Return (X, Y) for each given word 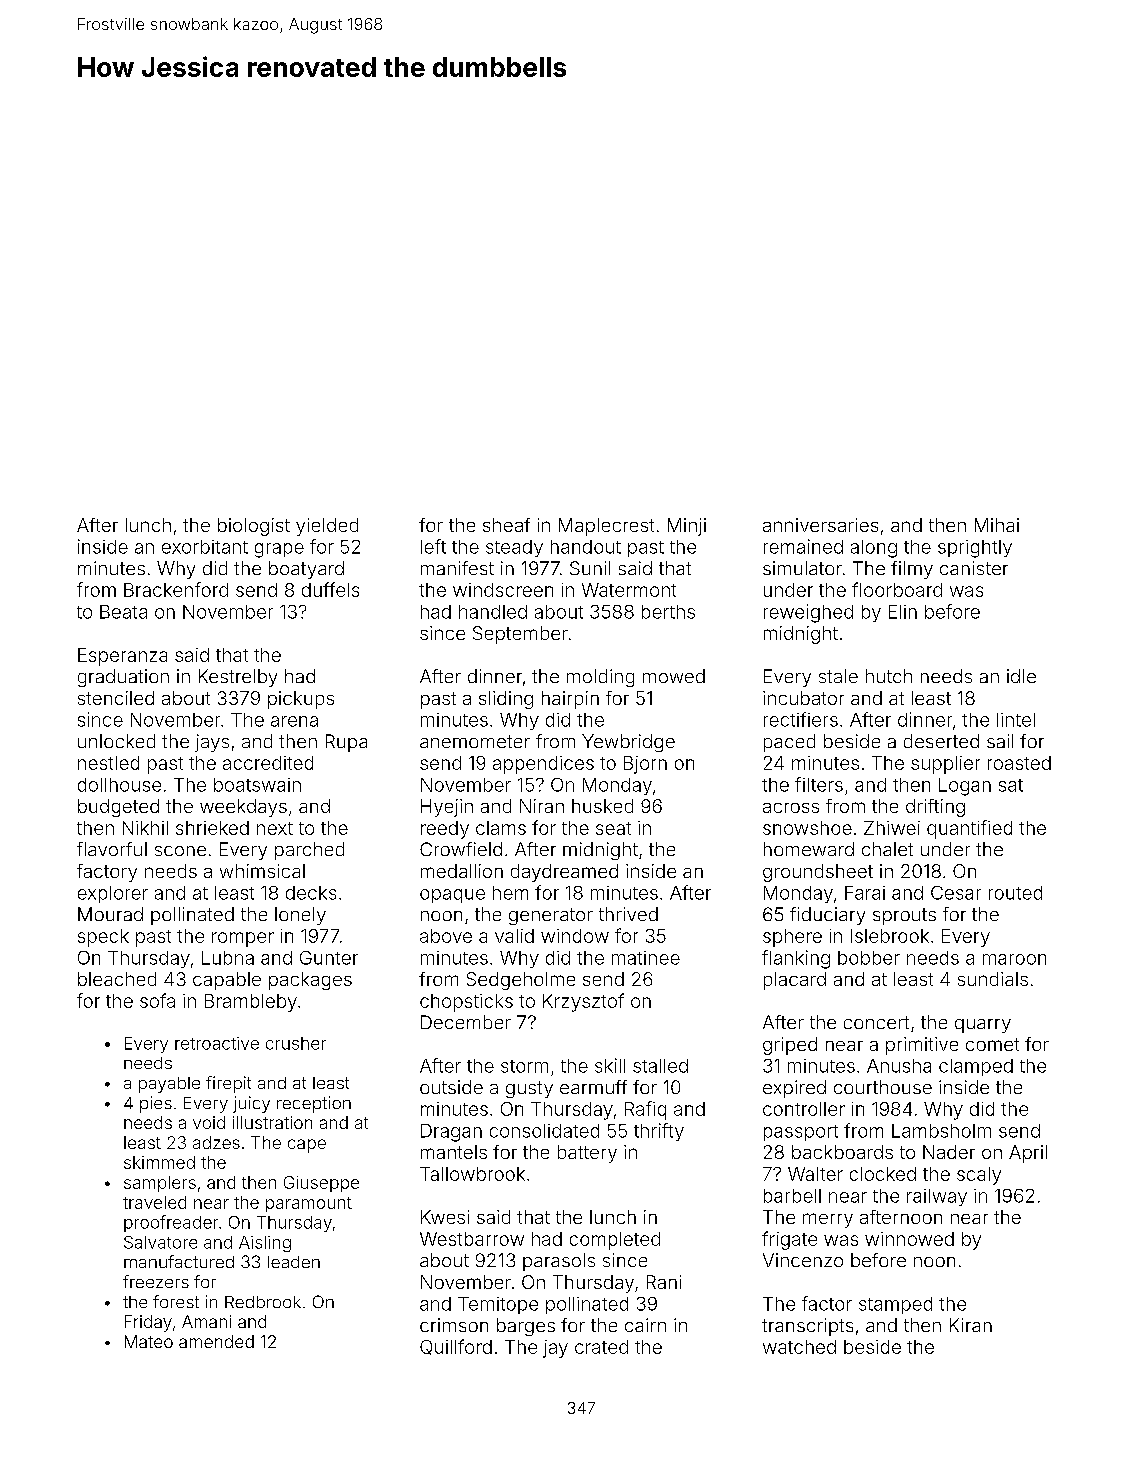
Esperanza (122, 657)
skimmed (159, 1162)
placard (795, 981)
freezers (156, 1281)
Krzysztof (583, 1002)
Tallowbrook (472, 1174)
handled (493, 612)
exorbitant (205, 547)
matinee (646, 958)
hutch (889, 676)
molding (600, 678)
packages (310, 981)
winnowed (909, 1239)
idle (1021, 676)
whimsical (262, 871)
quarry (983, 1026)
